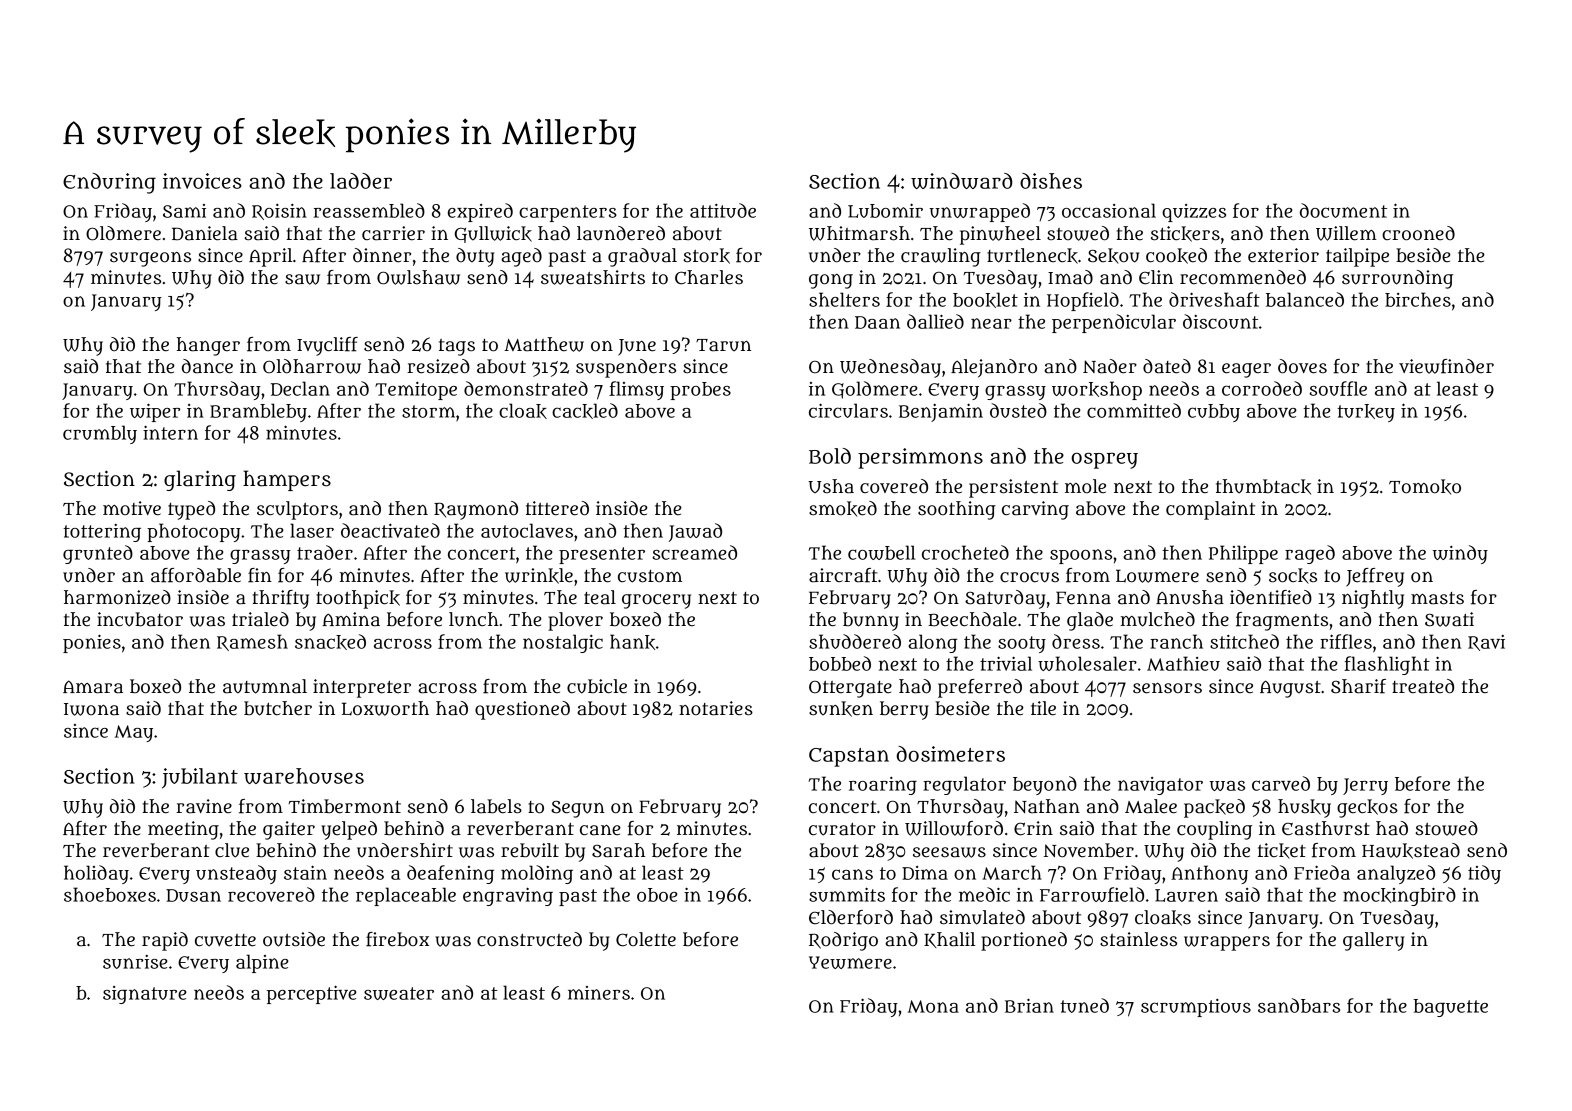  What do you see at coordinates (385, 708) in the page?
I see `Loxworth` at bounding box center [385, 708].
